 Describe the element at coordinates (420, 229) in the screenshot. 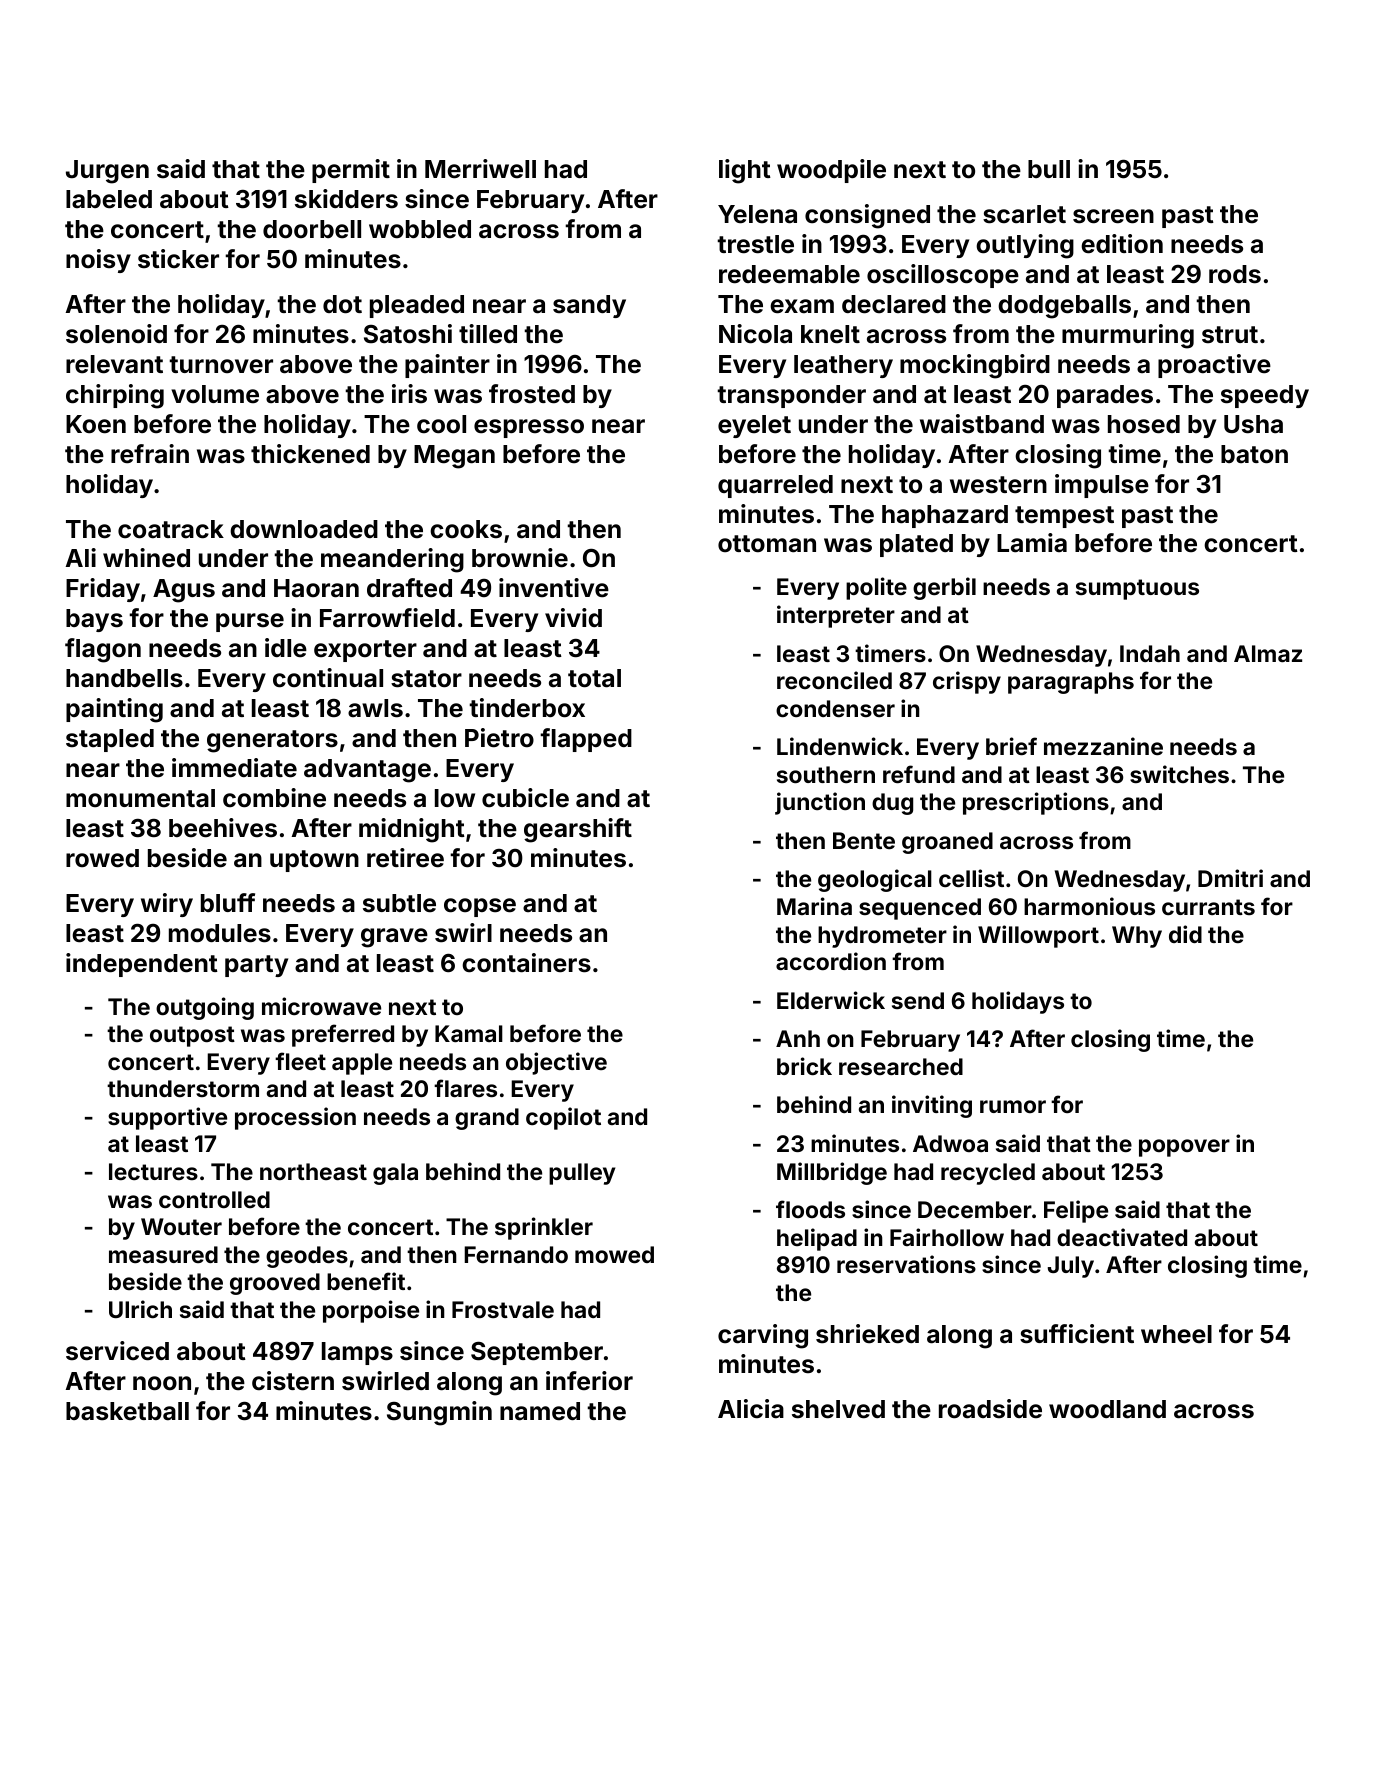

I see `wobbled` at that location.
